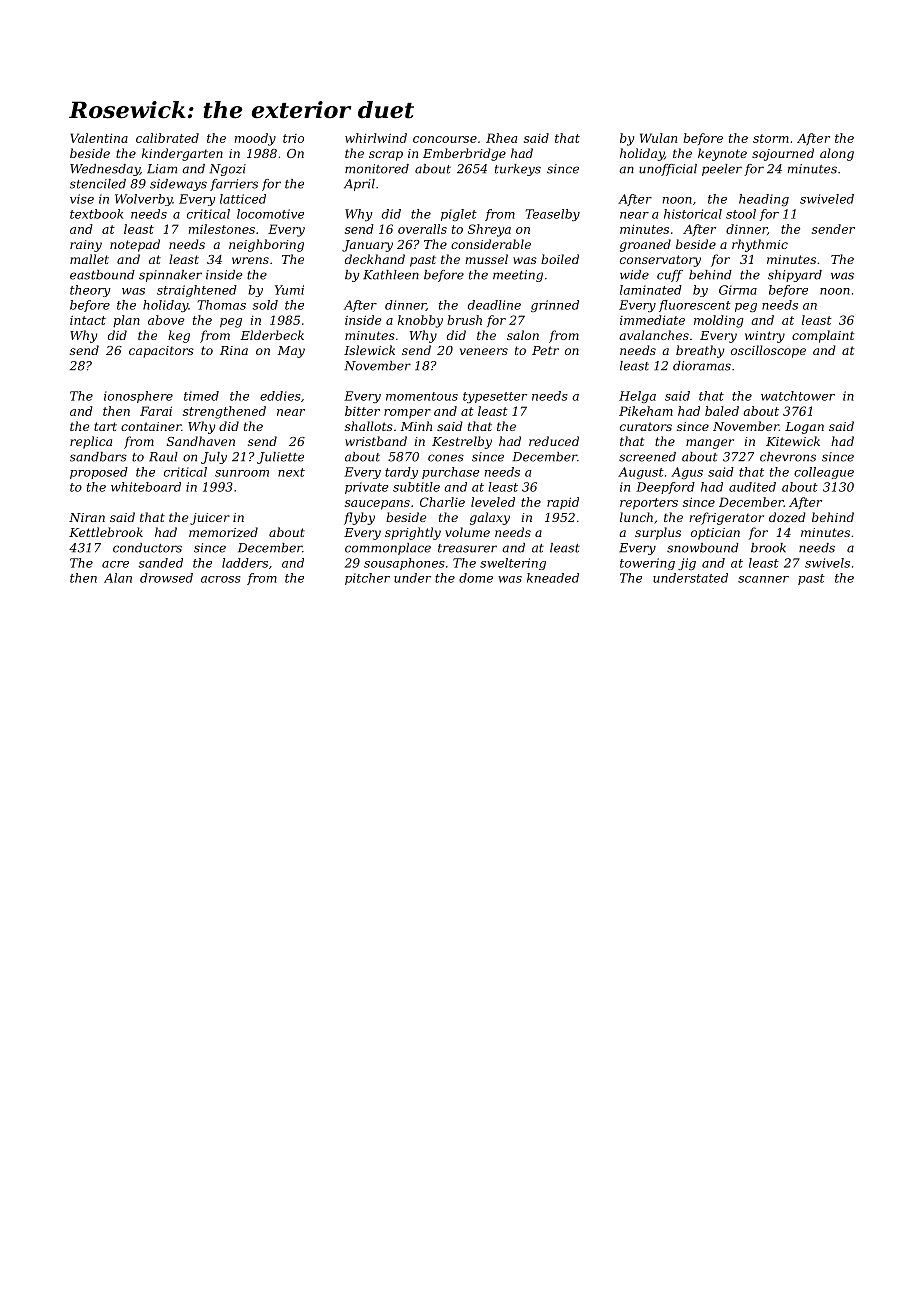 This screenshot has width=924, height=1308. What do you see at coordinates (250, 260) in the screenshot?
I see `wrens` at bounding box center [250, 260].
